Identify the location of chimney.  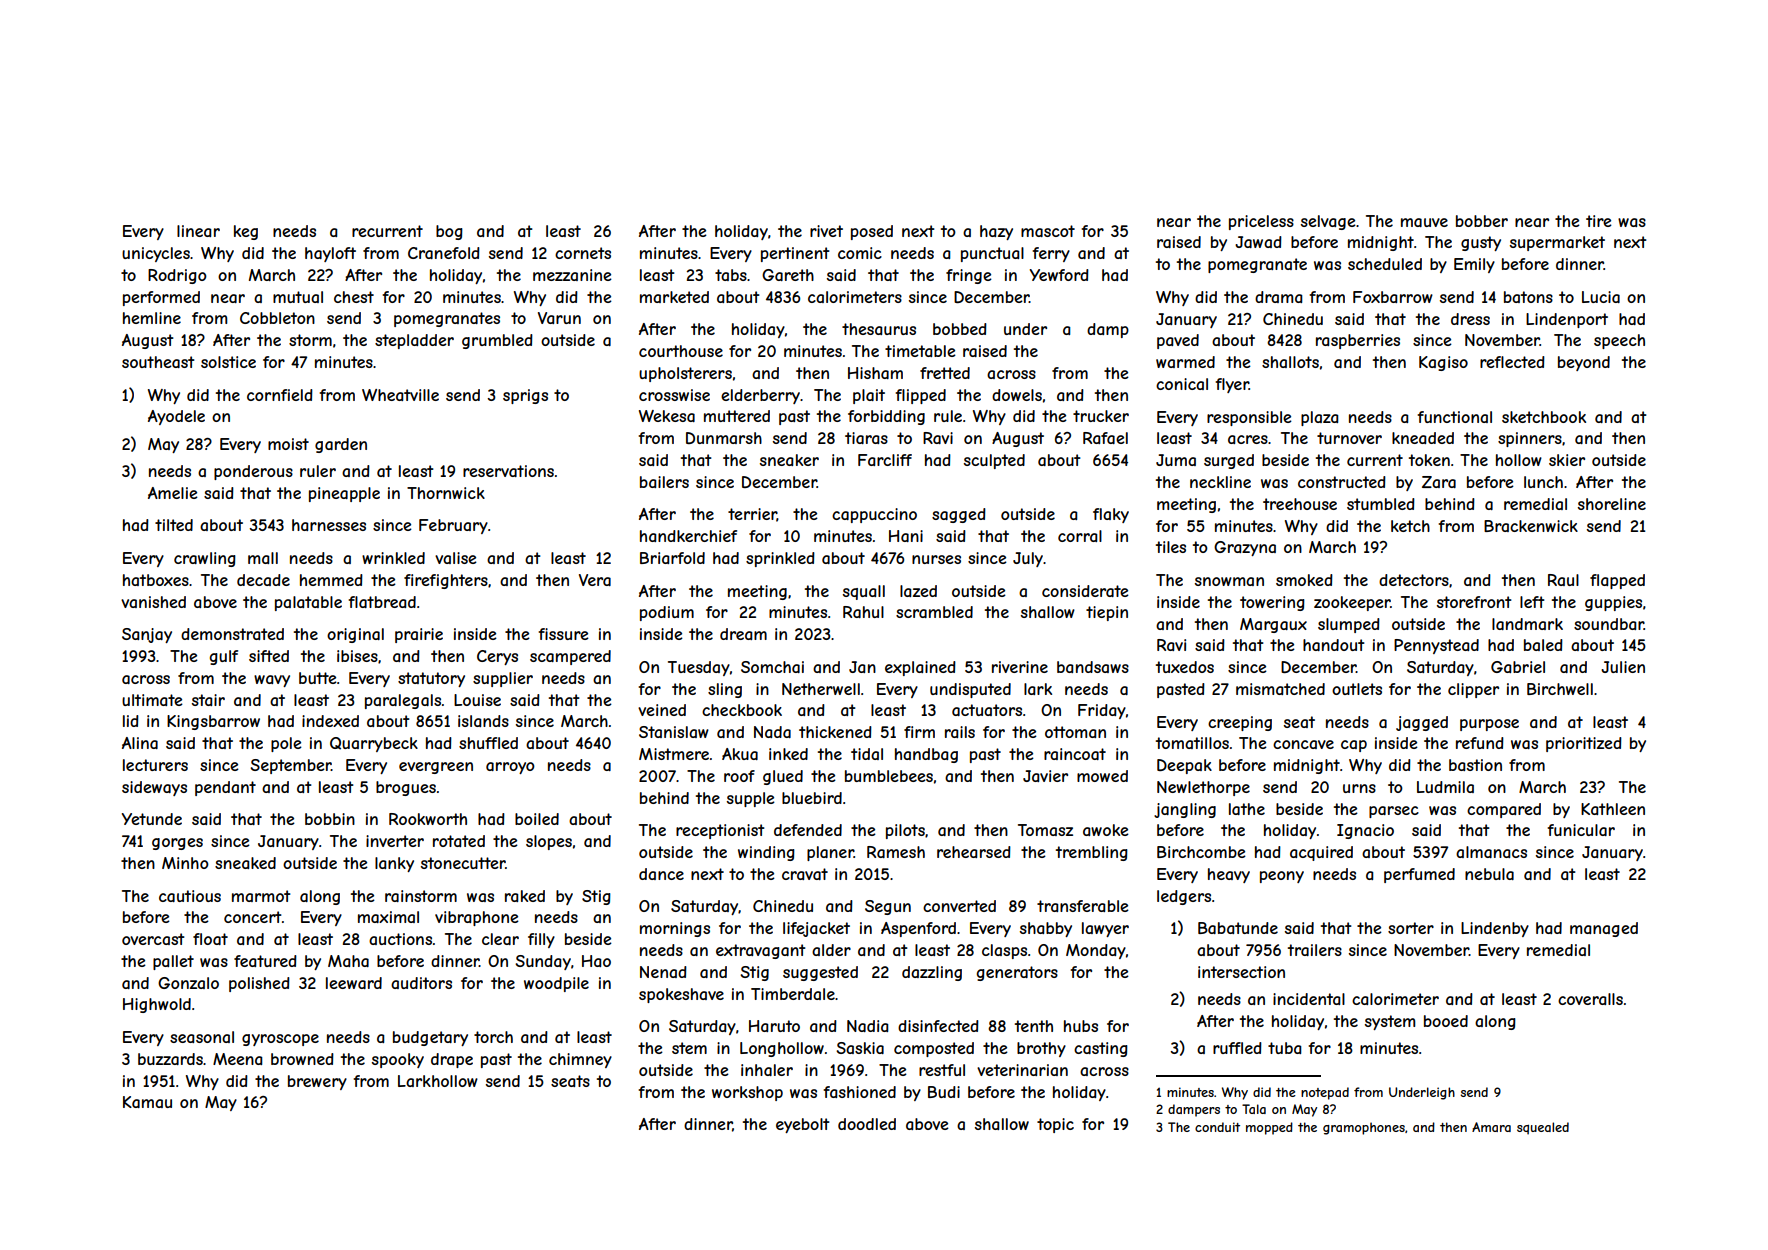
(580, 1060).
